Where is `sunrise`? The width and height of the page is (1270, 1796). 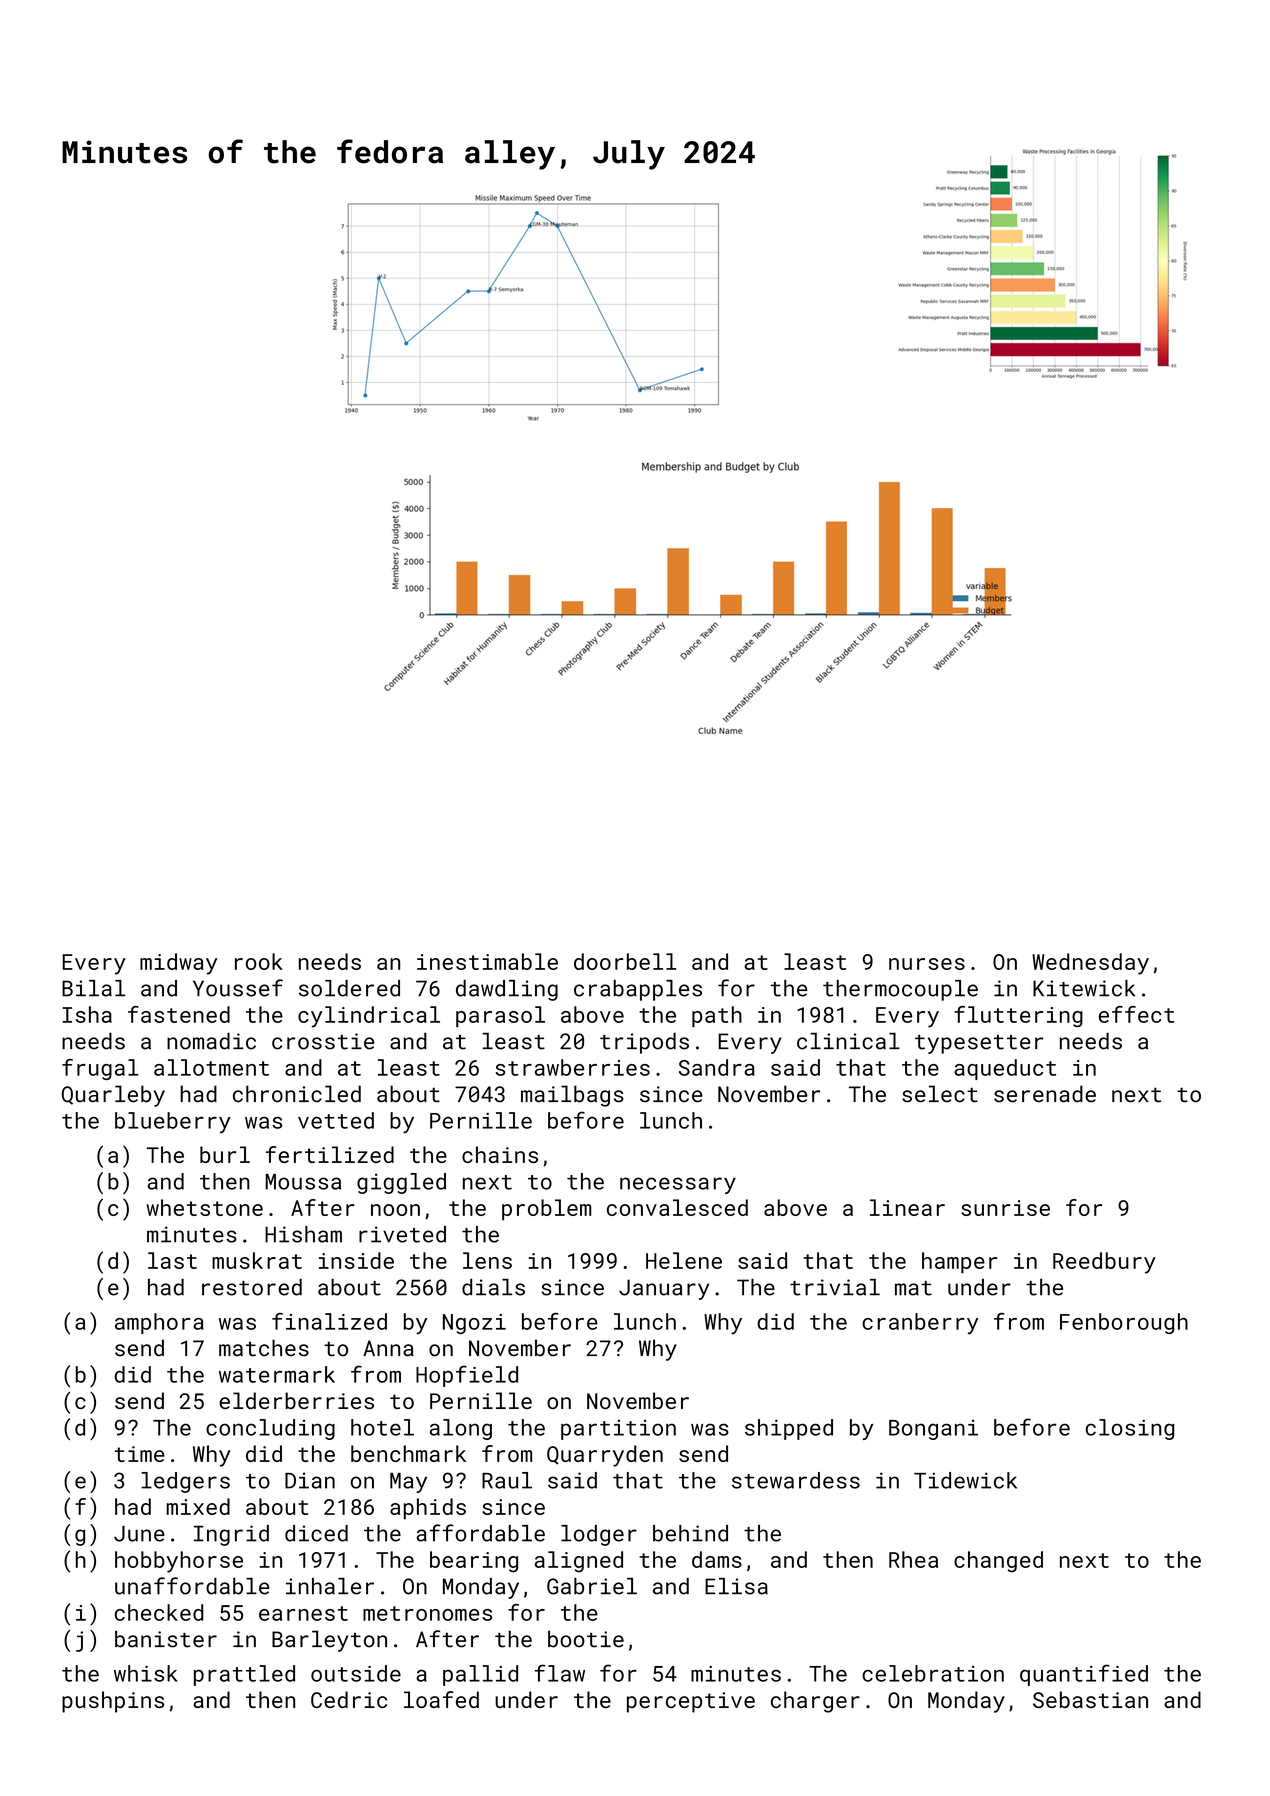
sunrise is located at coordinates (1005, 1208).
